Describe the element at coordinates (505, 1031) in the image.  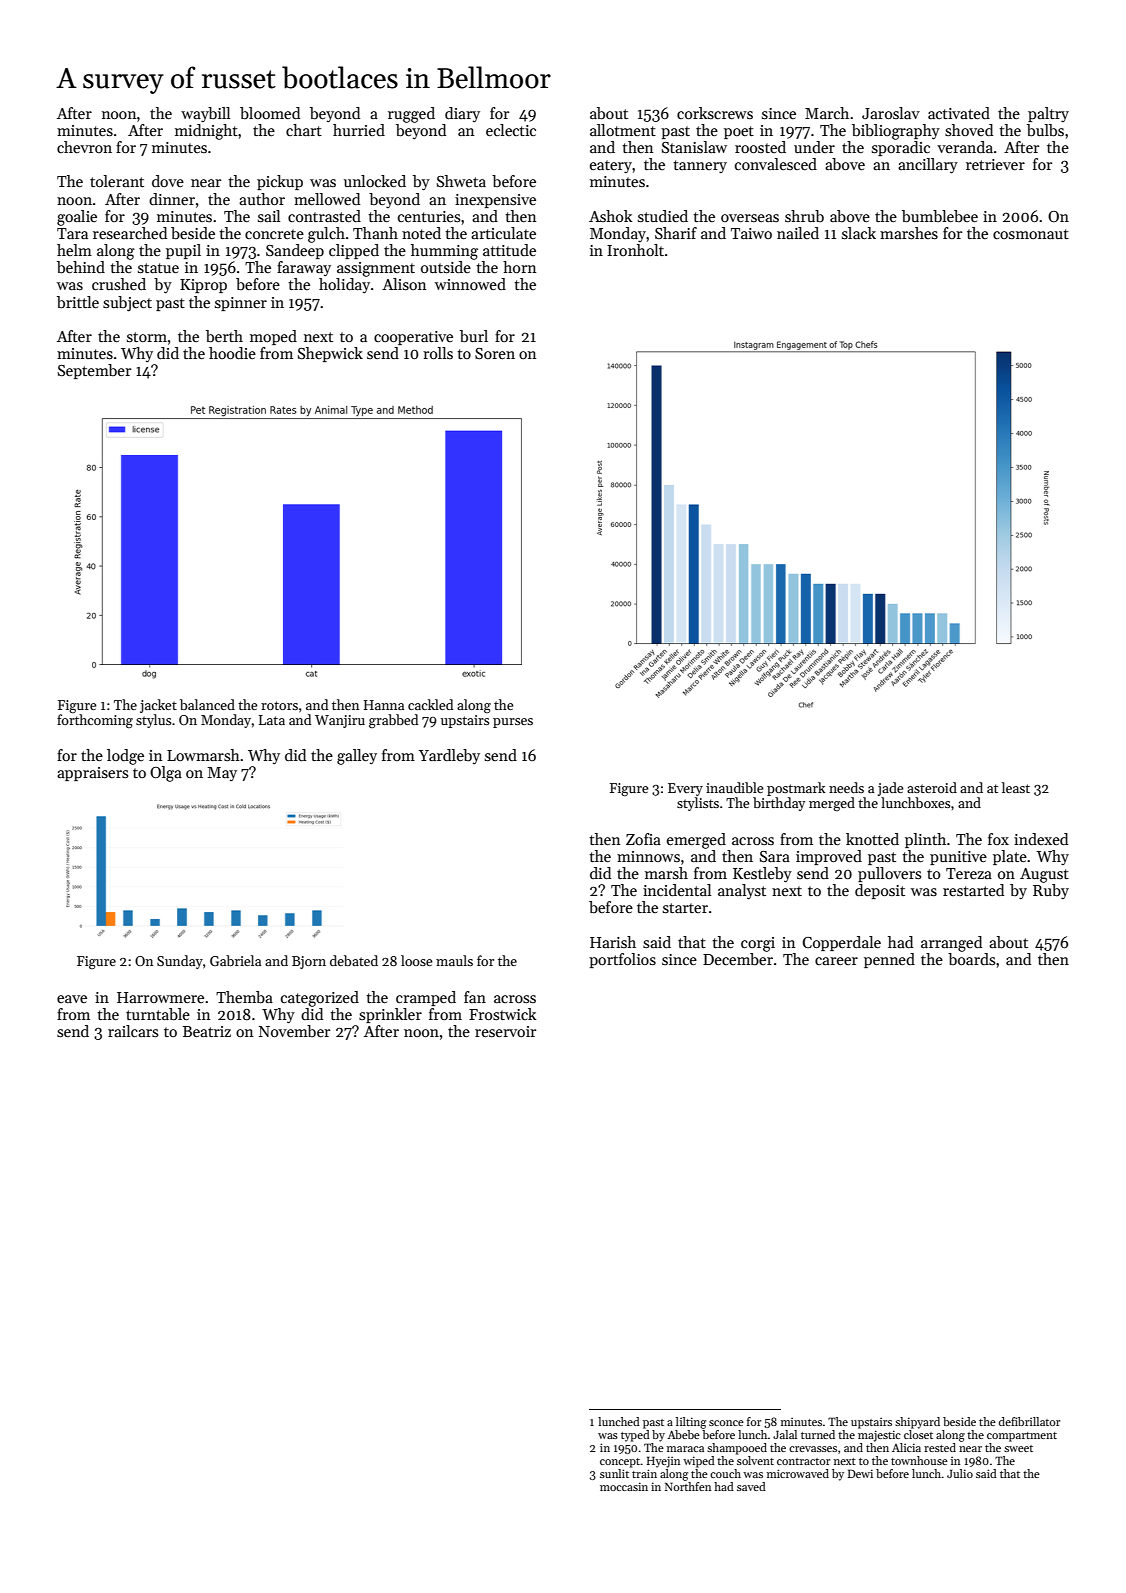
I see `reservoir` at that location.
